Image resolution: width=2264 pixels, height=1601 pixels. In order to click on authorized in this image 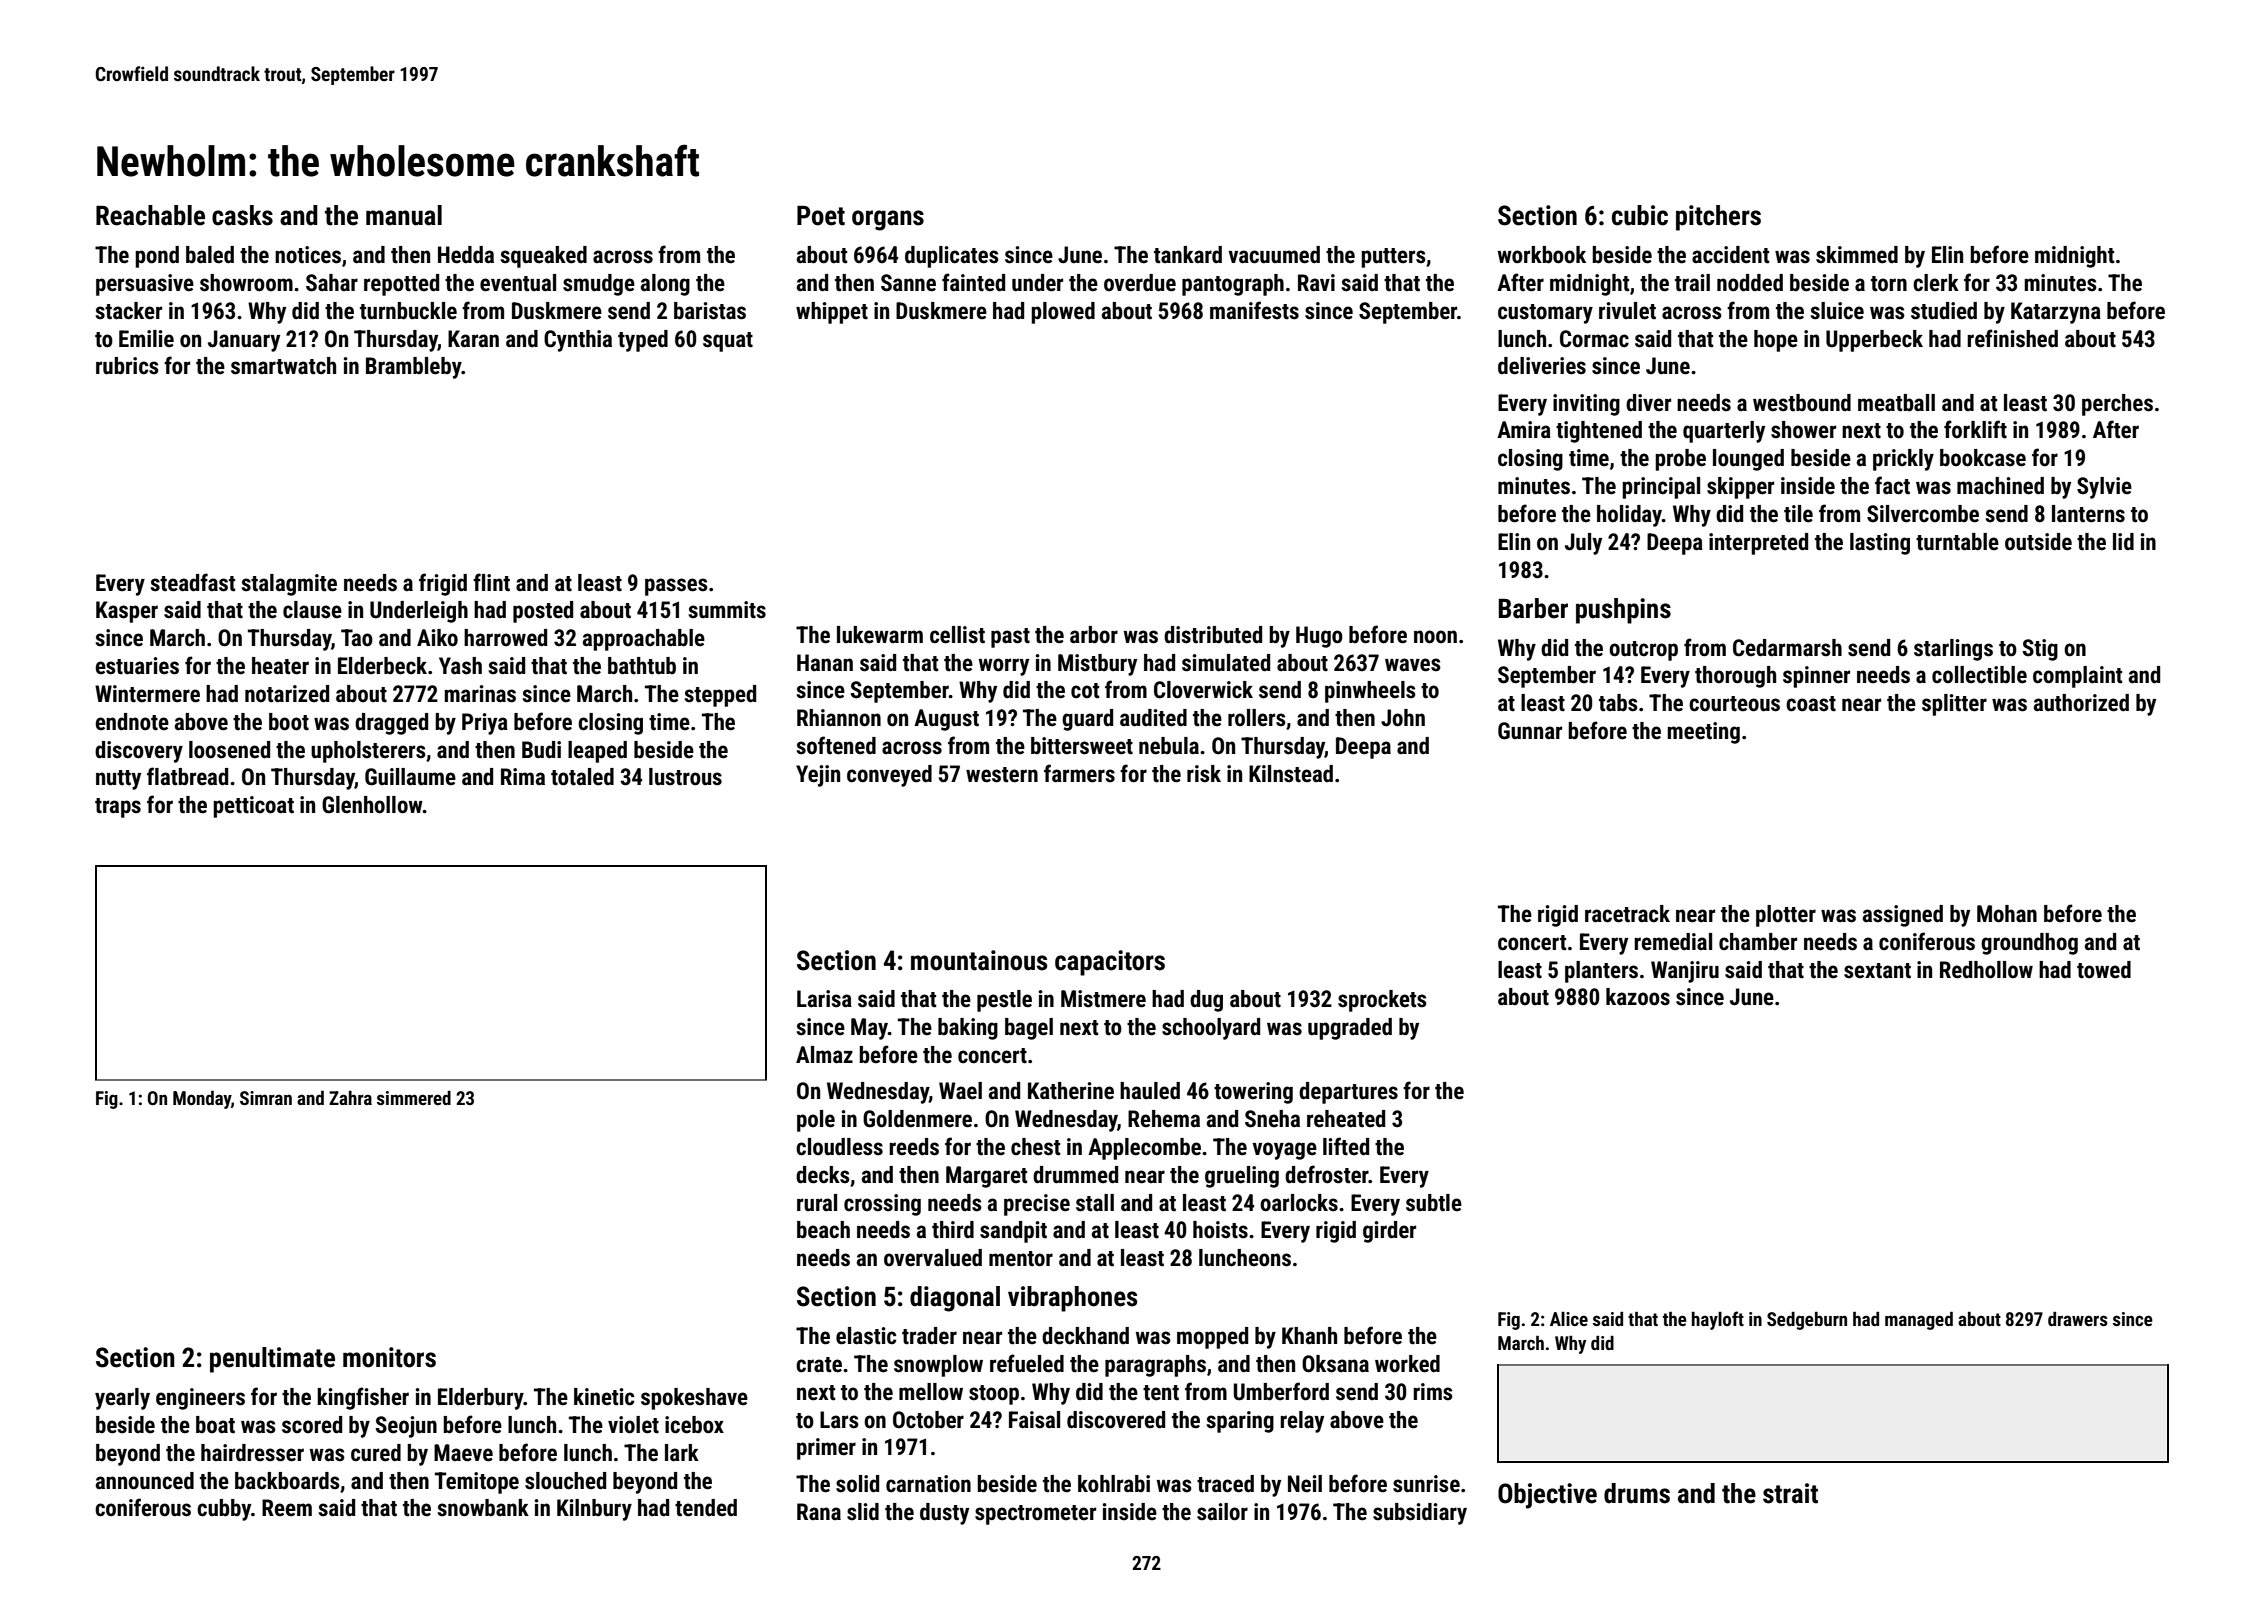, I will do `click(2081, 703)`.
